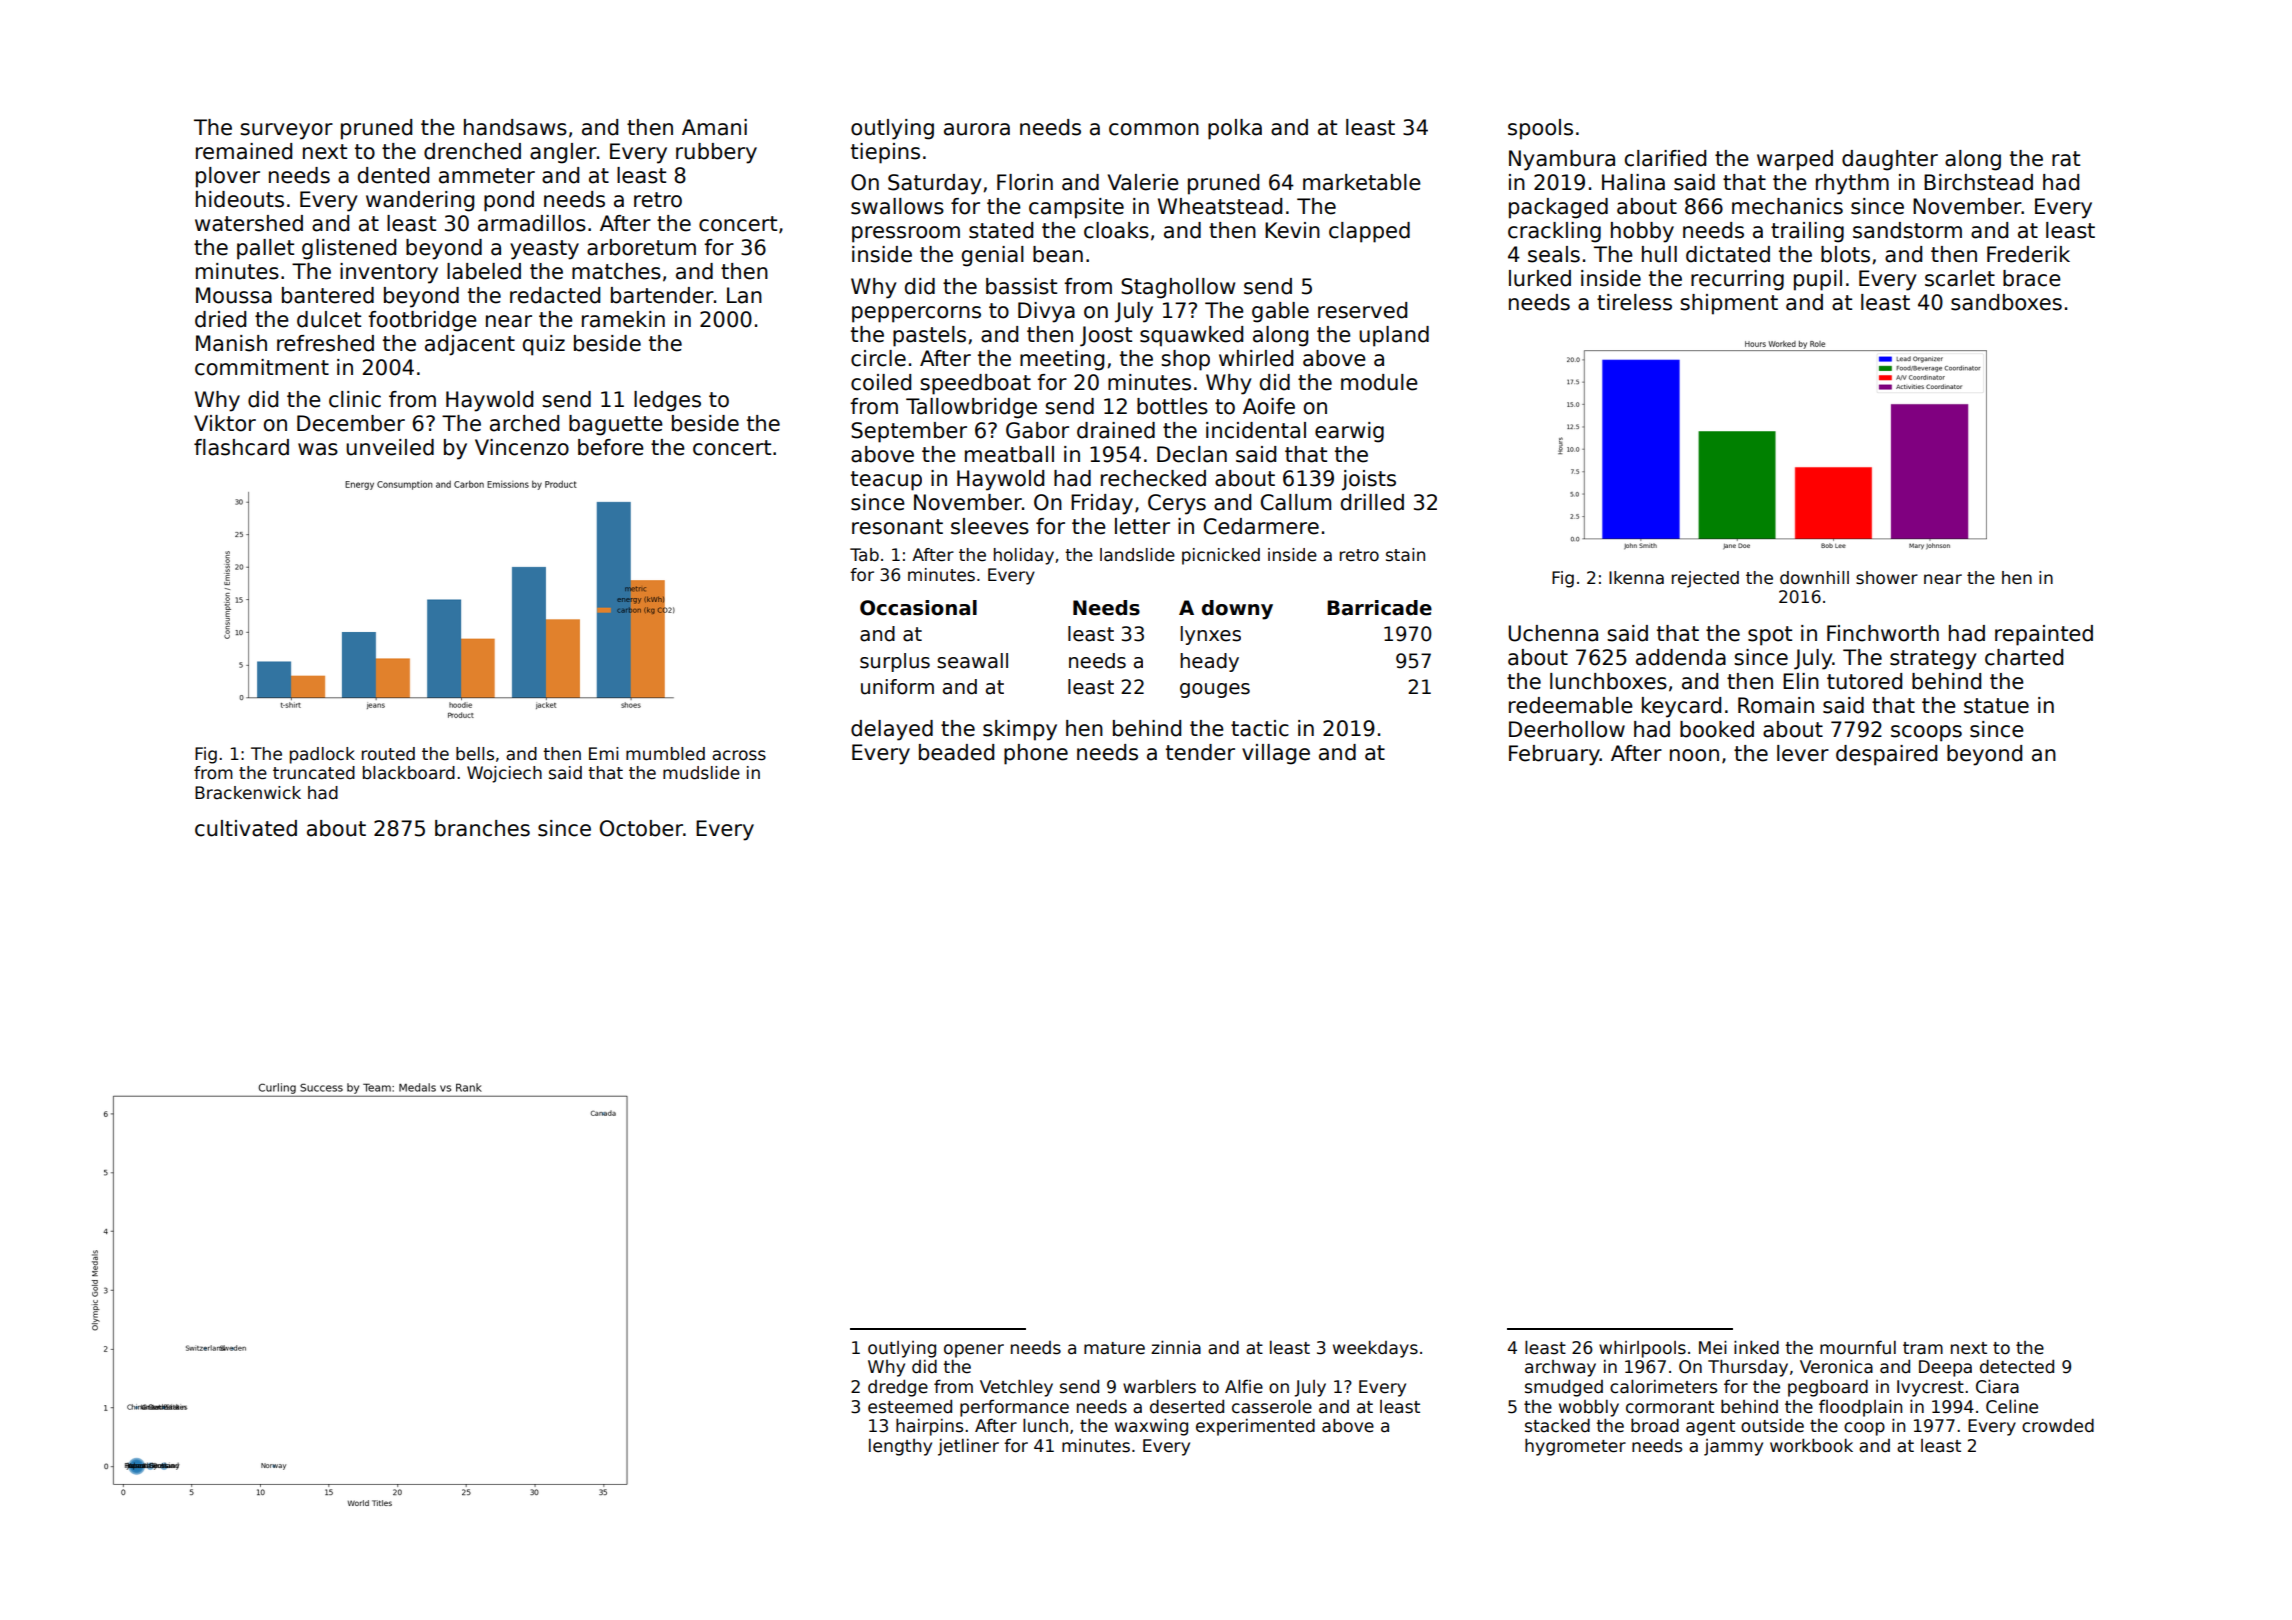  Describe the element at coordinates (1554, 254) in the document. I see `seals` at that location.
